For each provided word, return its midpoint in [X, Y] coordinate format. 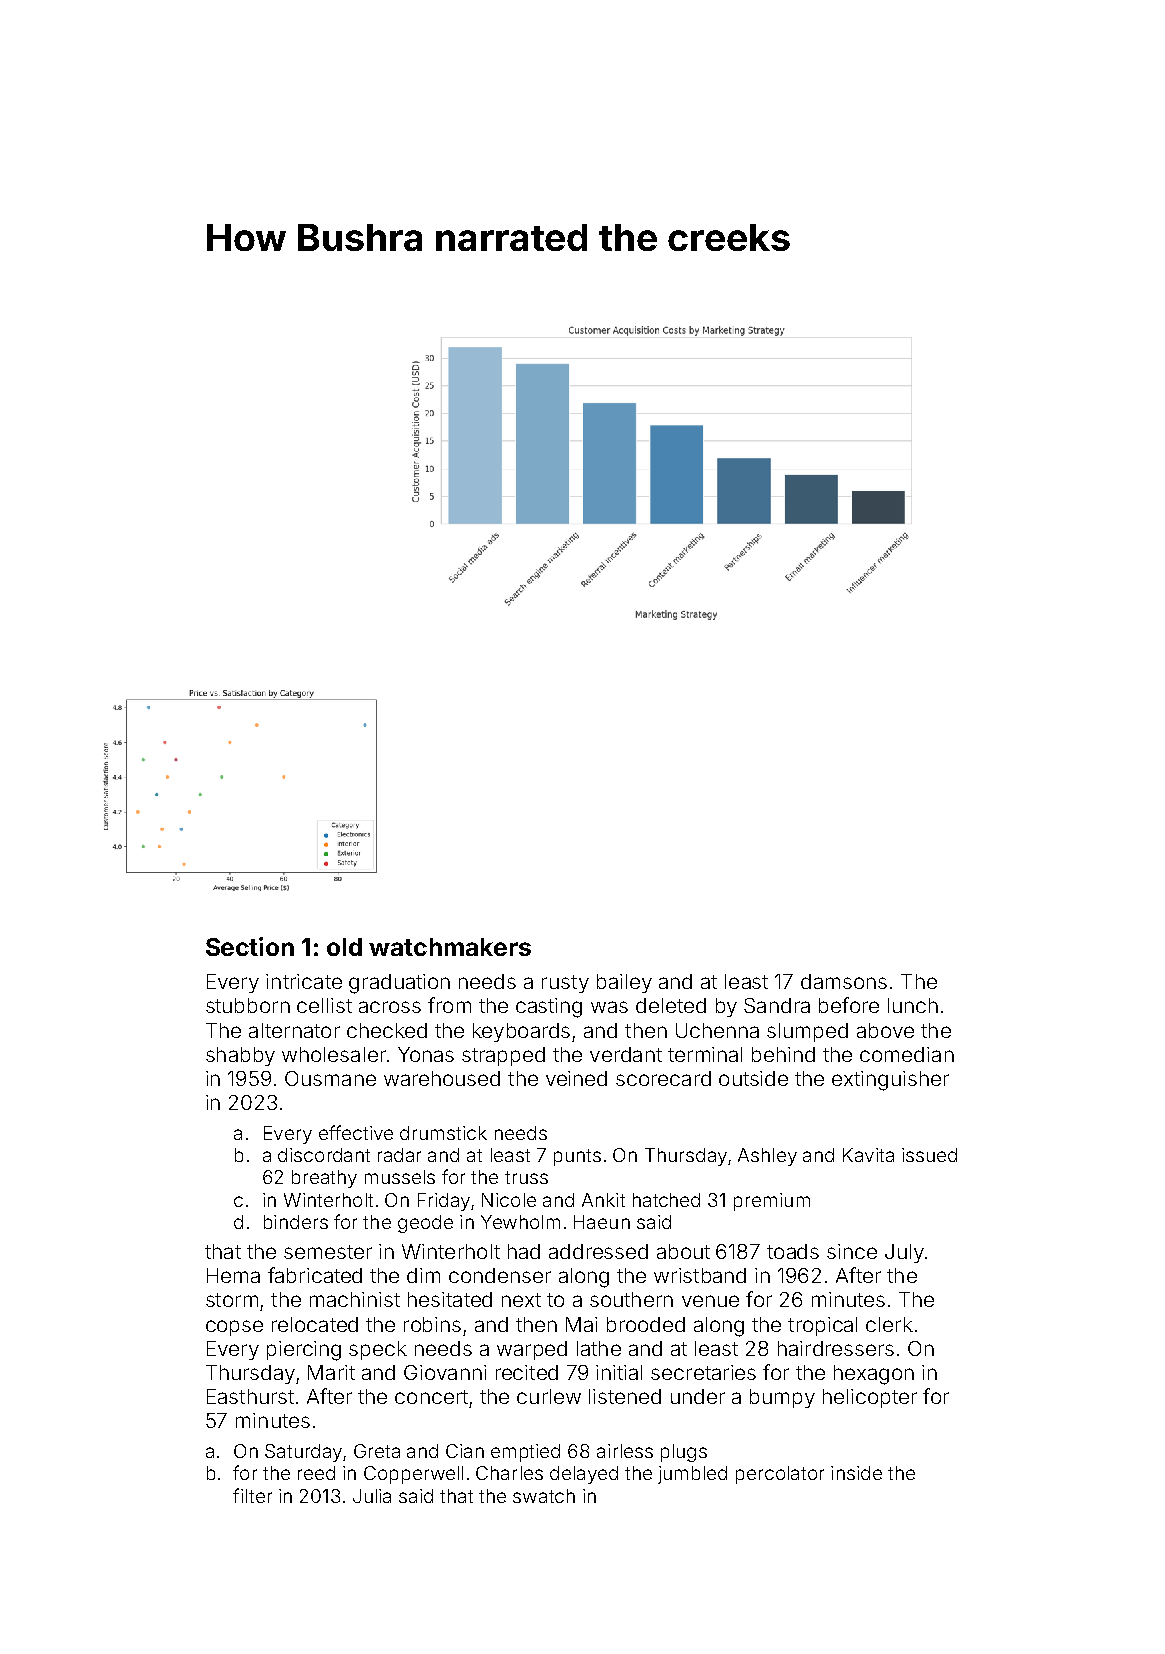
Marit [331, 1372]
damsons [844, 981]
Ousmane [330, 1078]
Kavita [868, 1155]
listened [625, 1396]
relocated [315, 1324]
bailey [624, 983]
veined [576, 1078]
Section [250, 946]
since [852, 1251]
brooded [646, 1324]
